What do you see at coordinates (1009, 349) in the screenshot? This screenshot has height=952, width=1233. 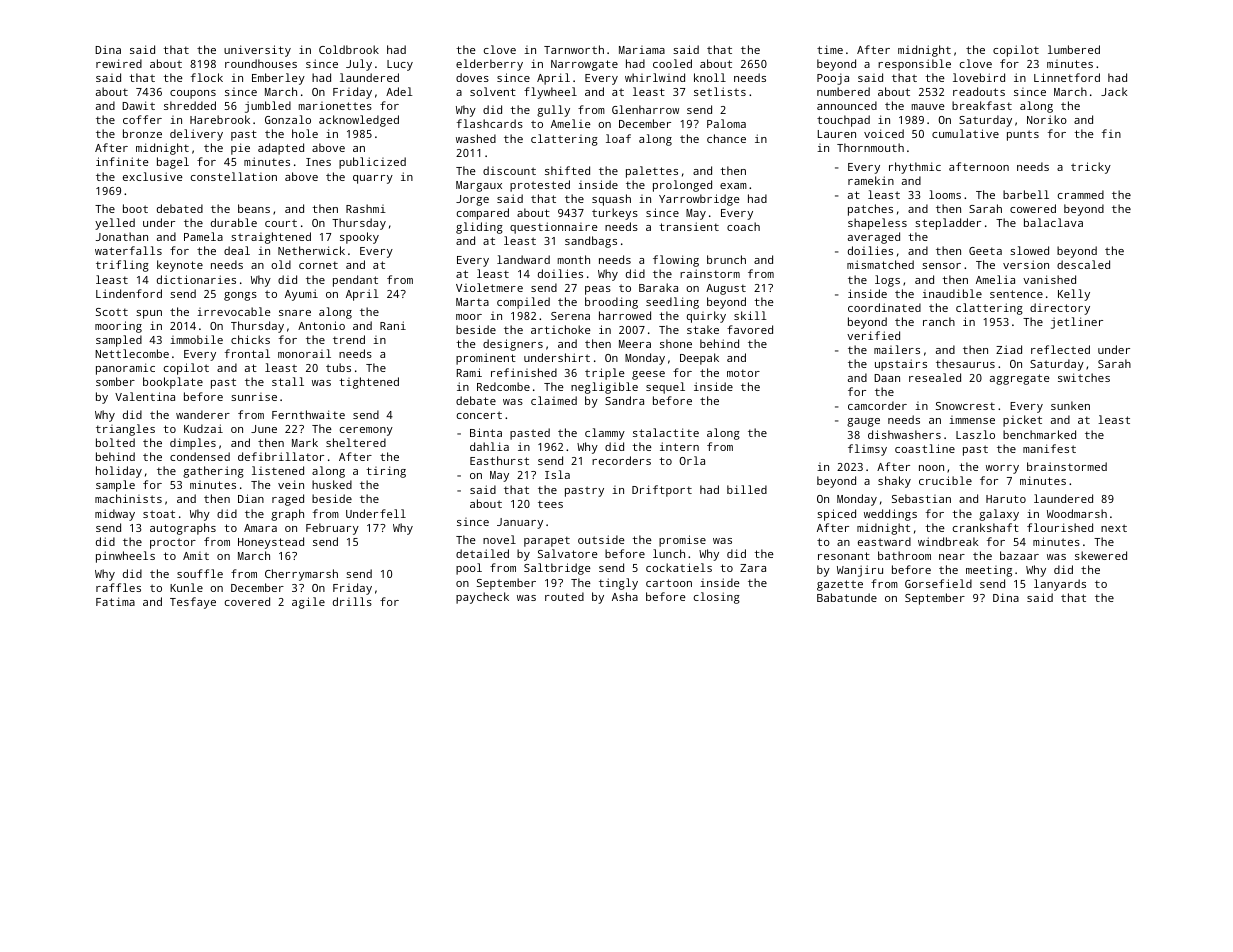 I see `Ziad` at bounding box center [1009, 349].
